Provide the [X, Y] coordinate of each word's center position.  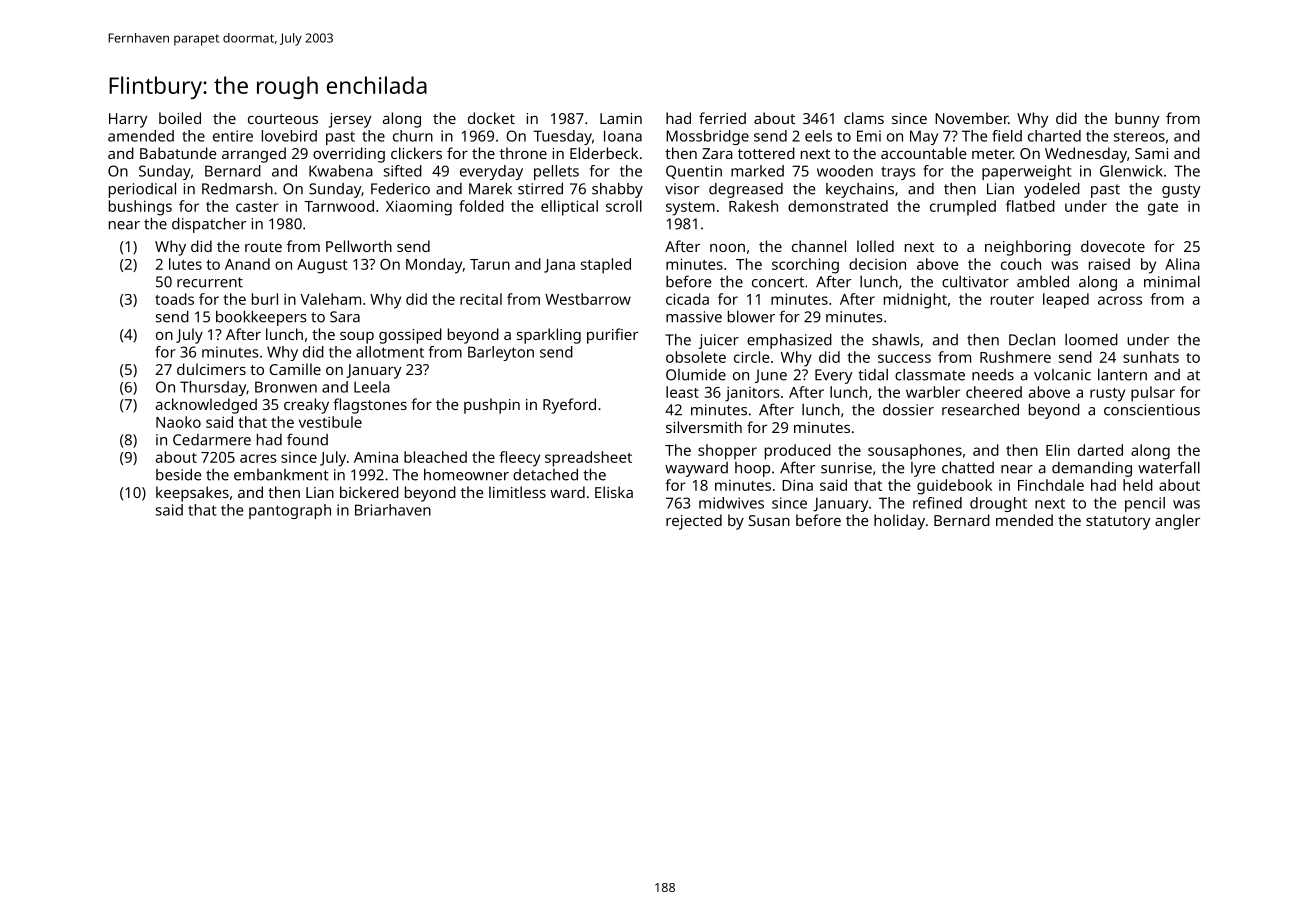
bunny [1137, 120]
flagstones [370, 406]
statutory [1118, 523]
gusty [1181, 191]
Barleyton [501, 353]
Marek [490, 188]
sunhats [1151, 357]
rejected [694, 522]
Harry [128, 120]
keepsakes [192, 494]
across [1120, 300]
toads [174, 299]
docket [491, 118]
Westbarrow [588, 299]
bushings [140, 208]
